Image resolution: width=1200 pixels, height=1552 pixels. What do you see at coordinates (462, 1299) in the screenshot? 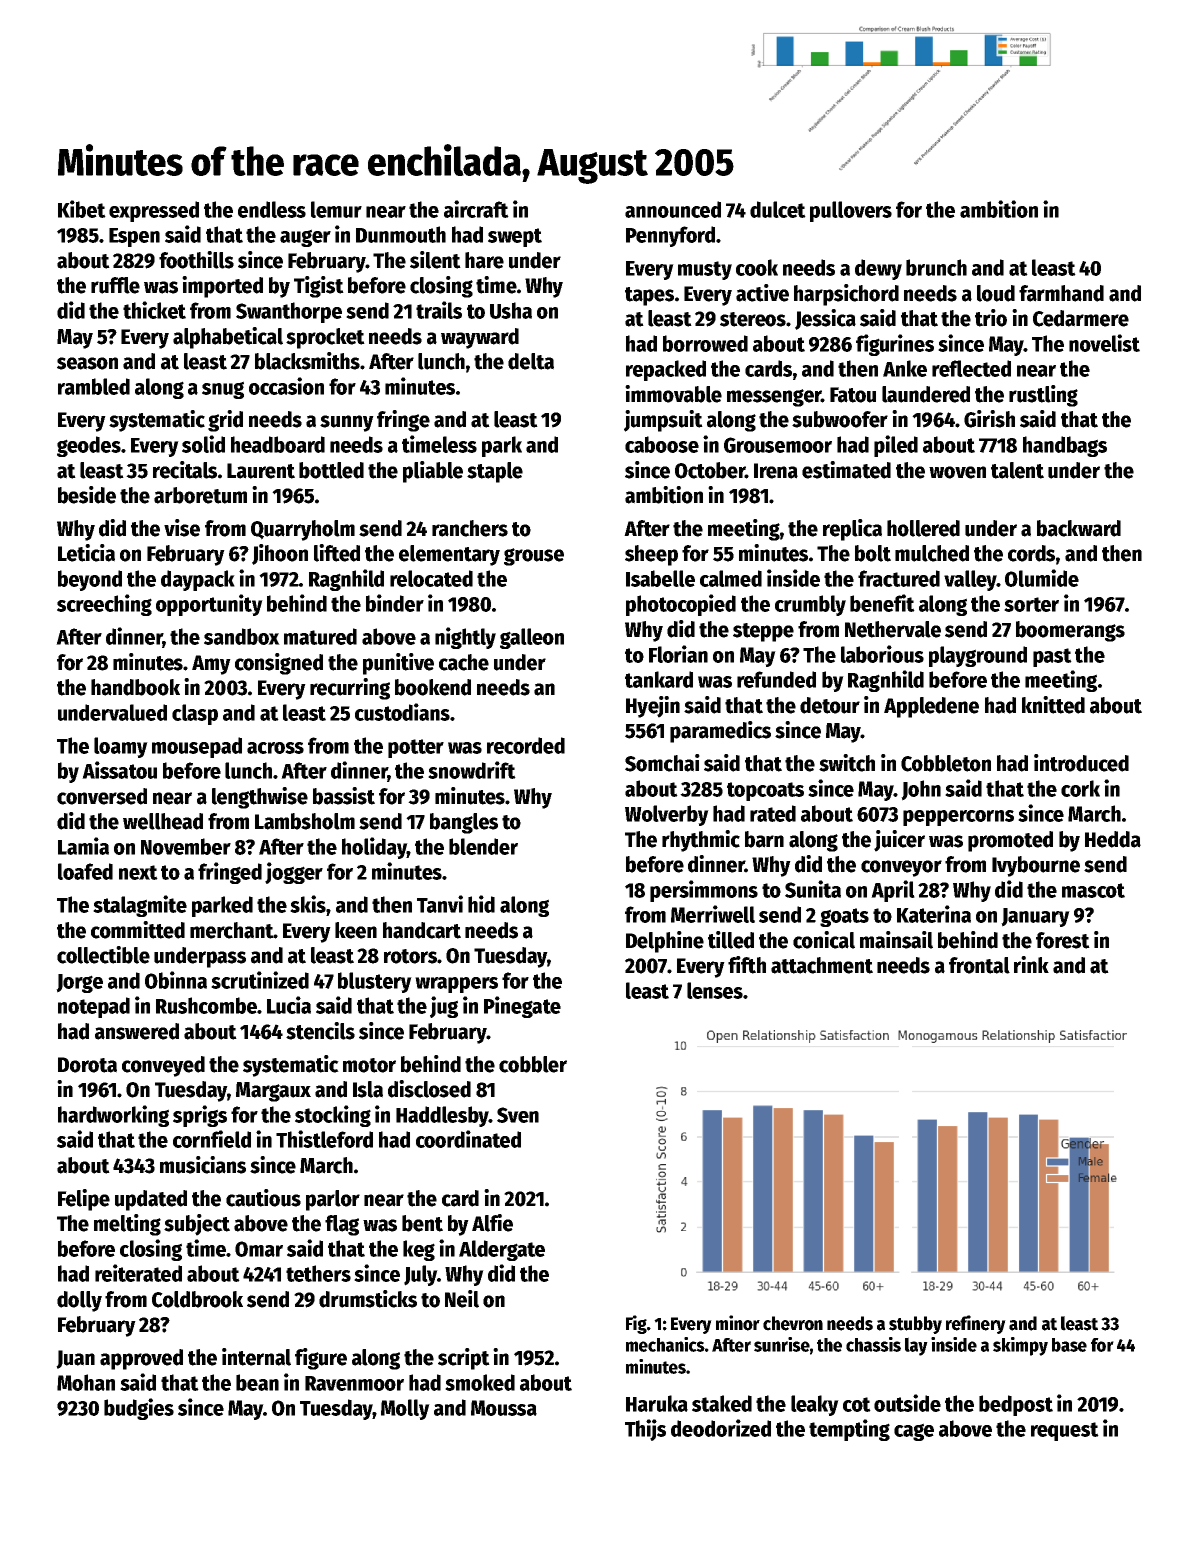
I see `Neil` at bounding box center [462, 1299].
